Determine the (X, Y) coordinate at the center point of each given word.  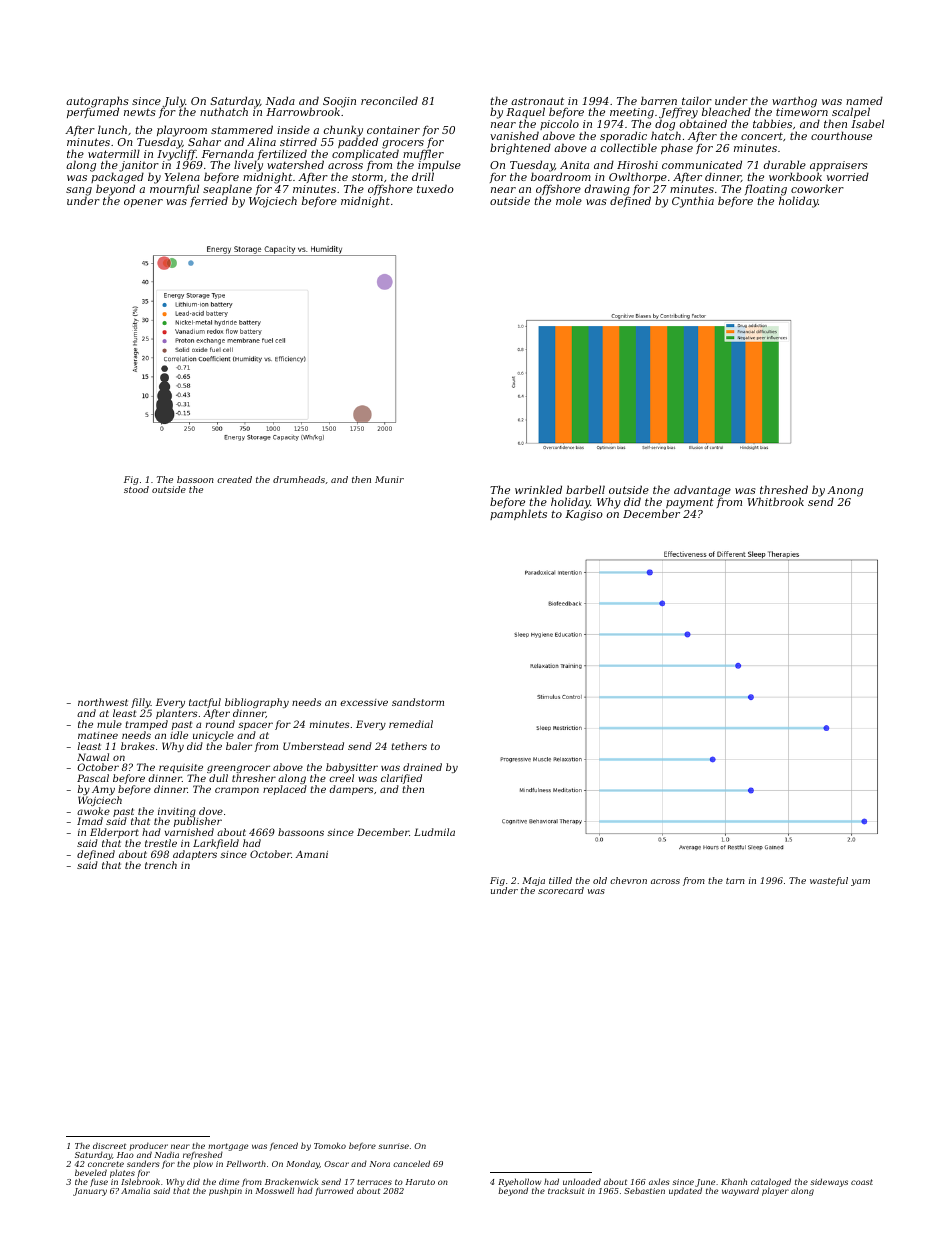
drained (422, 767)
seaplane (227, 190)
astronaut (537, 101)
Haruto (420, 1182)
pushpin (225, 1191)
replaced (285, 790)
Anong (845, 492)
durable (785, 164)
